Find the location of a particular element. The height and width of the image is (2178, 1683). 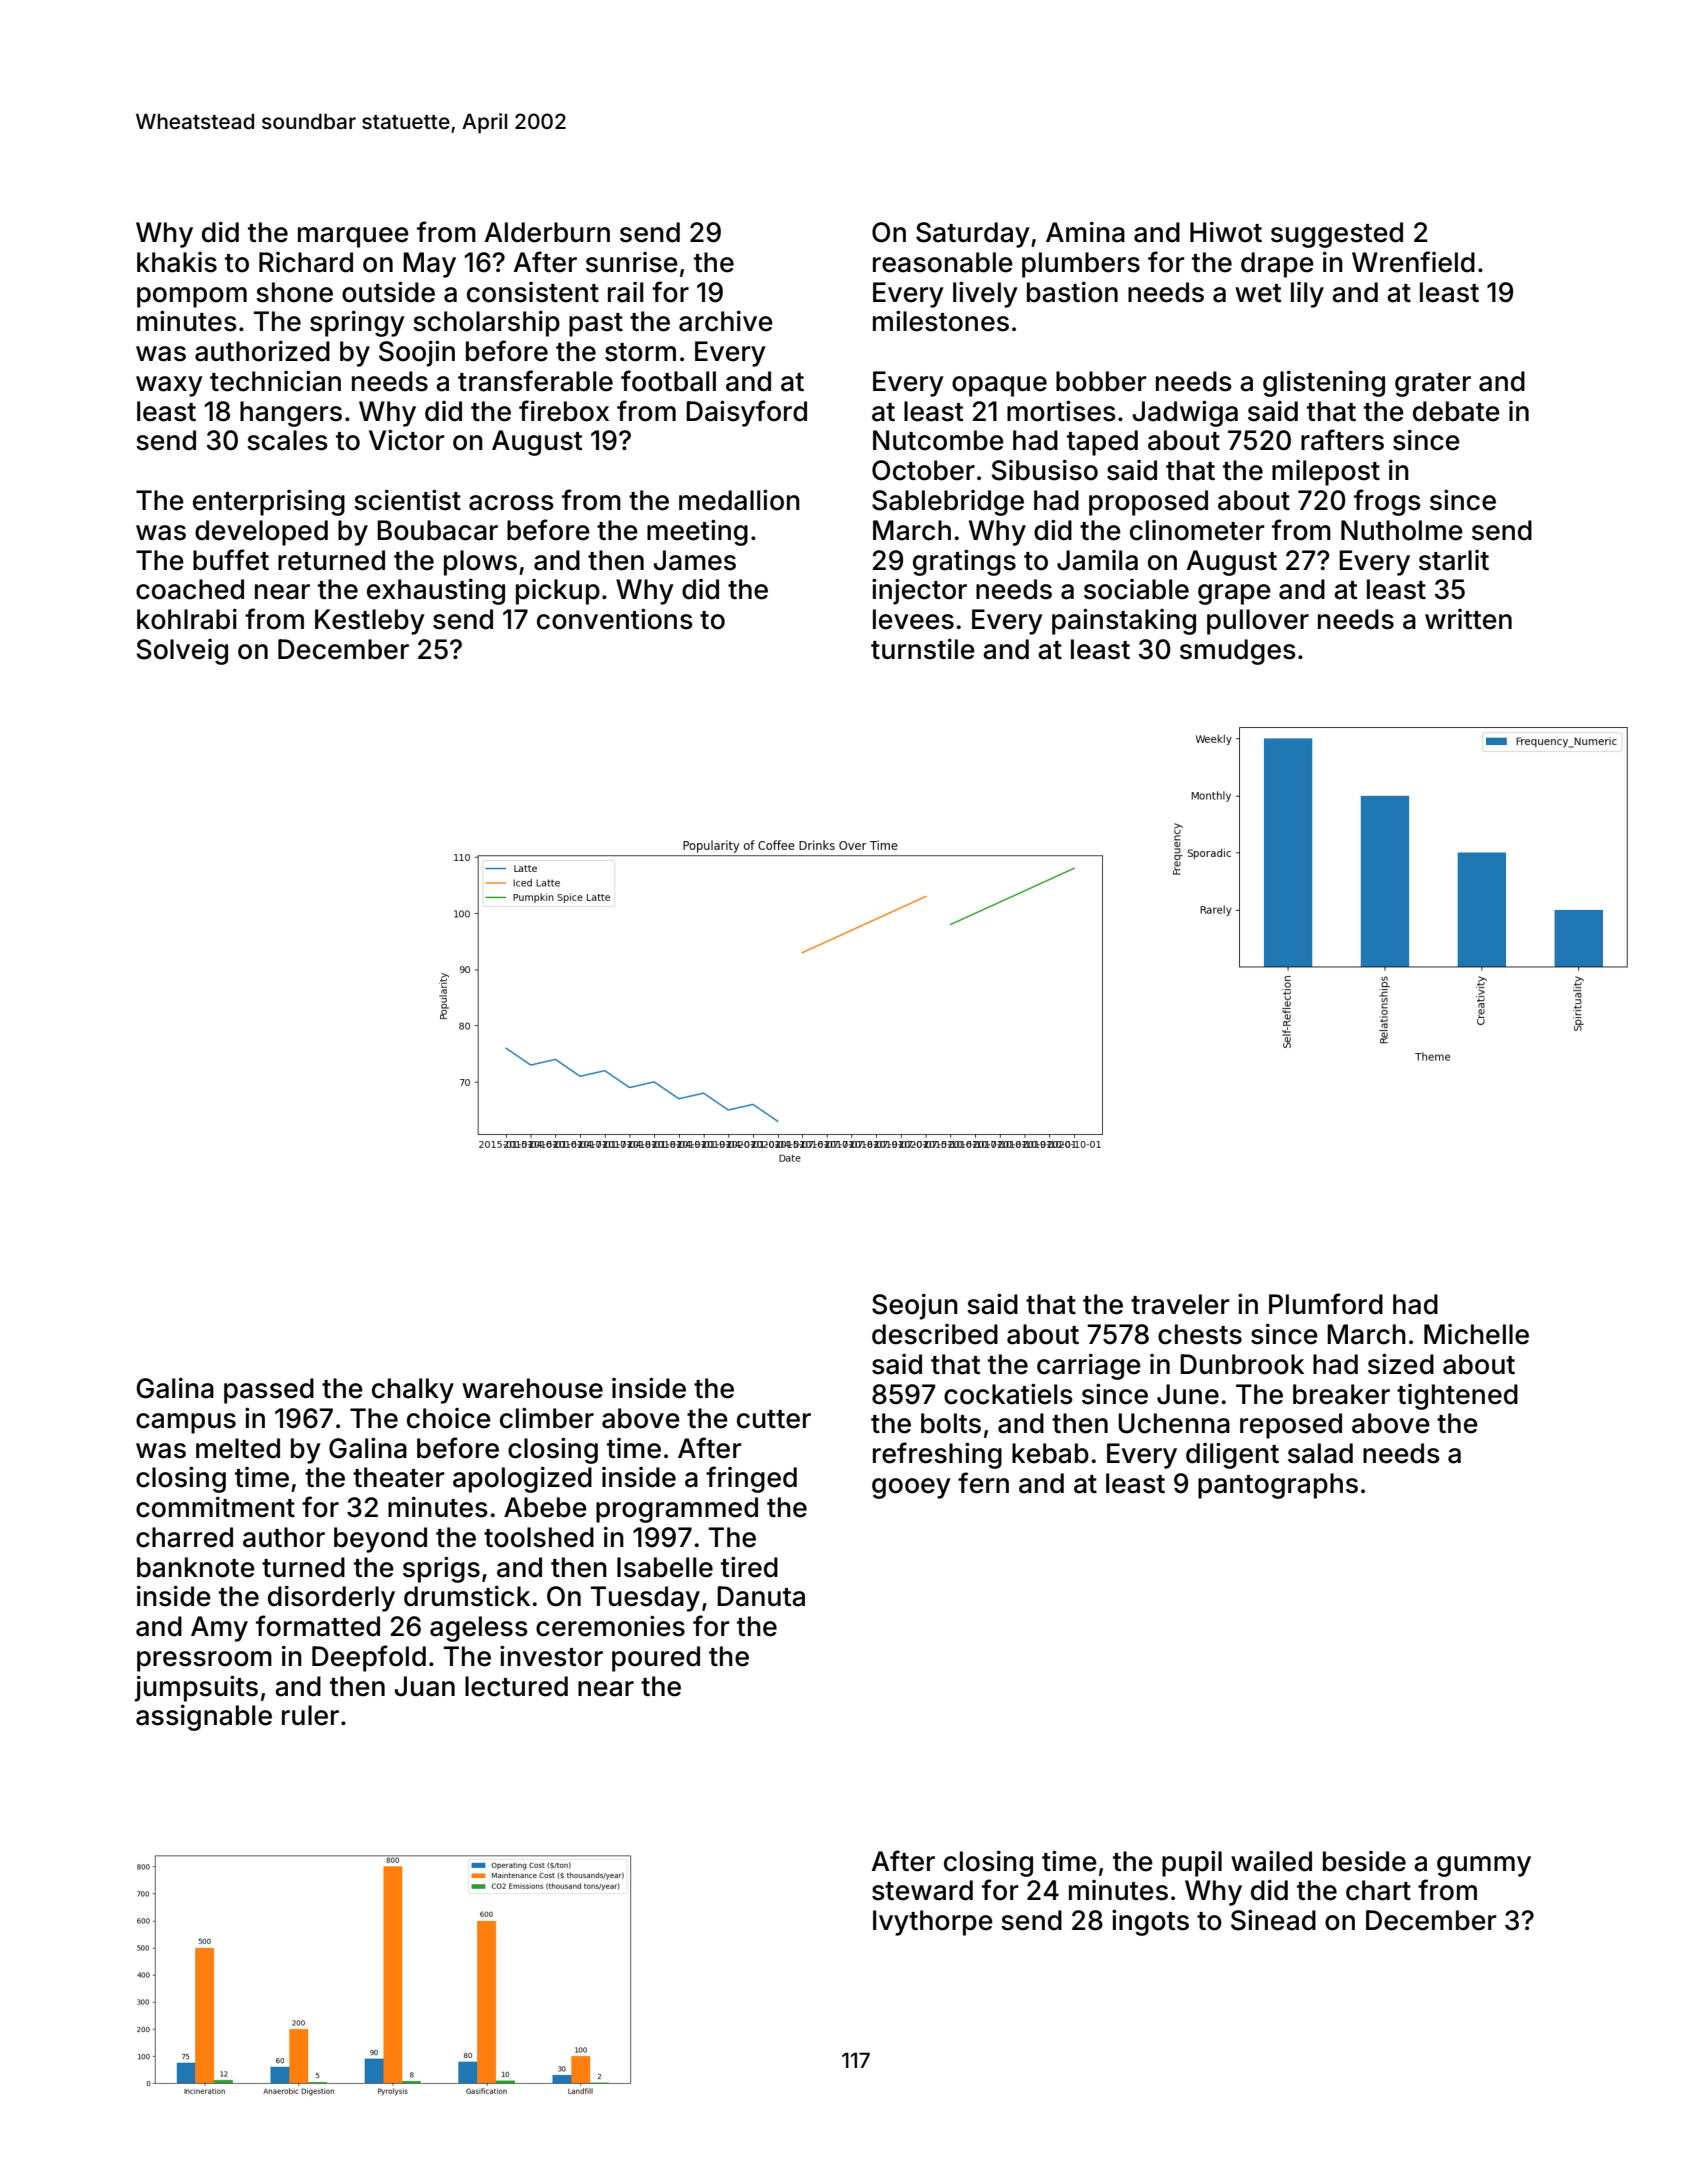

written is located at coordinates (1468, 619).
